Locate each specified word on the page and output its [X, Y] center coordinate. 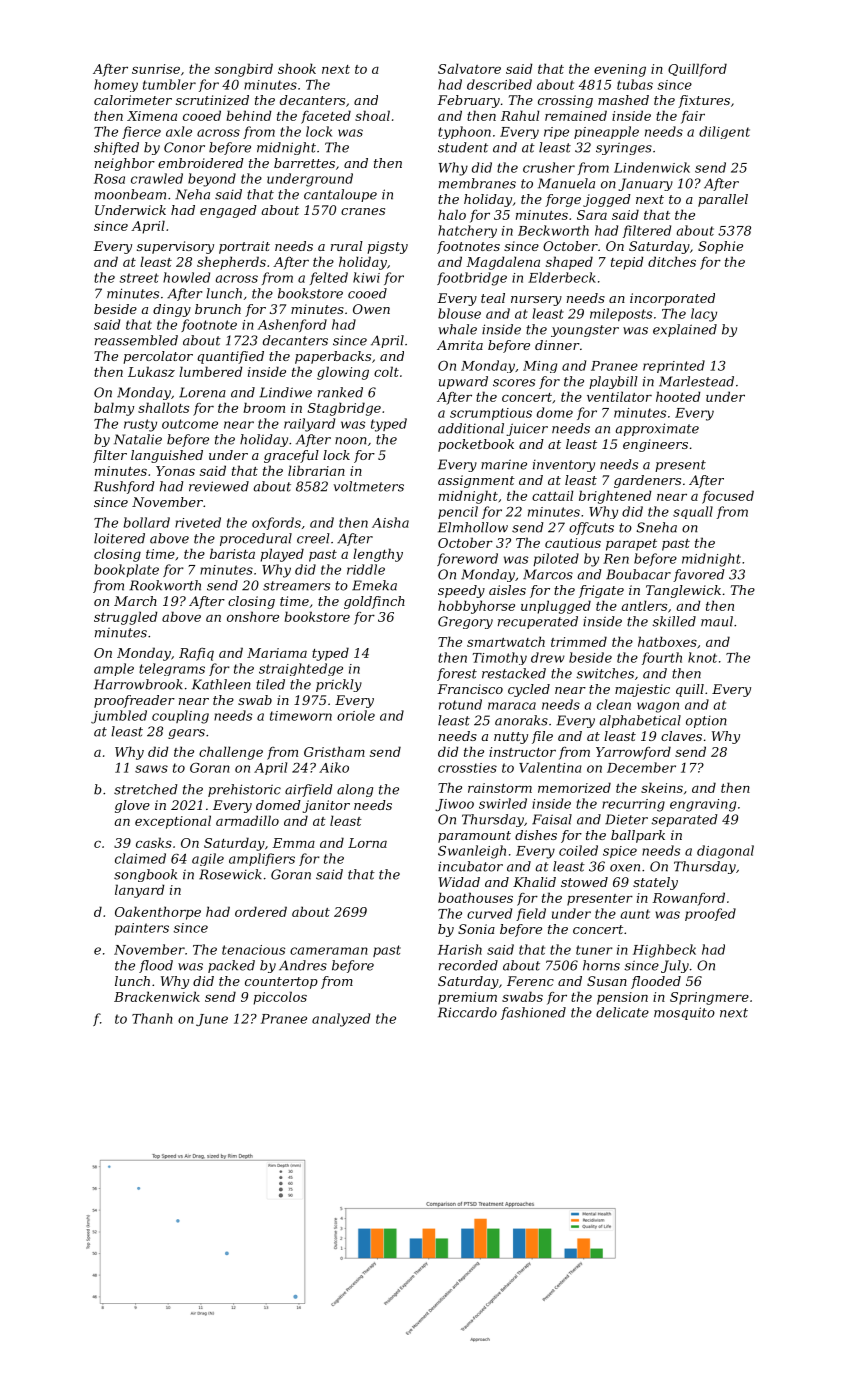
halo [452, 214]
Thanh [152, 1018]
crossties [467, 768]
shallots [163, 407]
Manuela [566, 183]
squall [693, 512]
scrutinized [212, 100]
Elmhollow [473, 527]
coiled [578, 850]
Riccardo [467, 1012]
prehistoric [244, 790]
